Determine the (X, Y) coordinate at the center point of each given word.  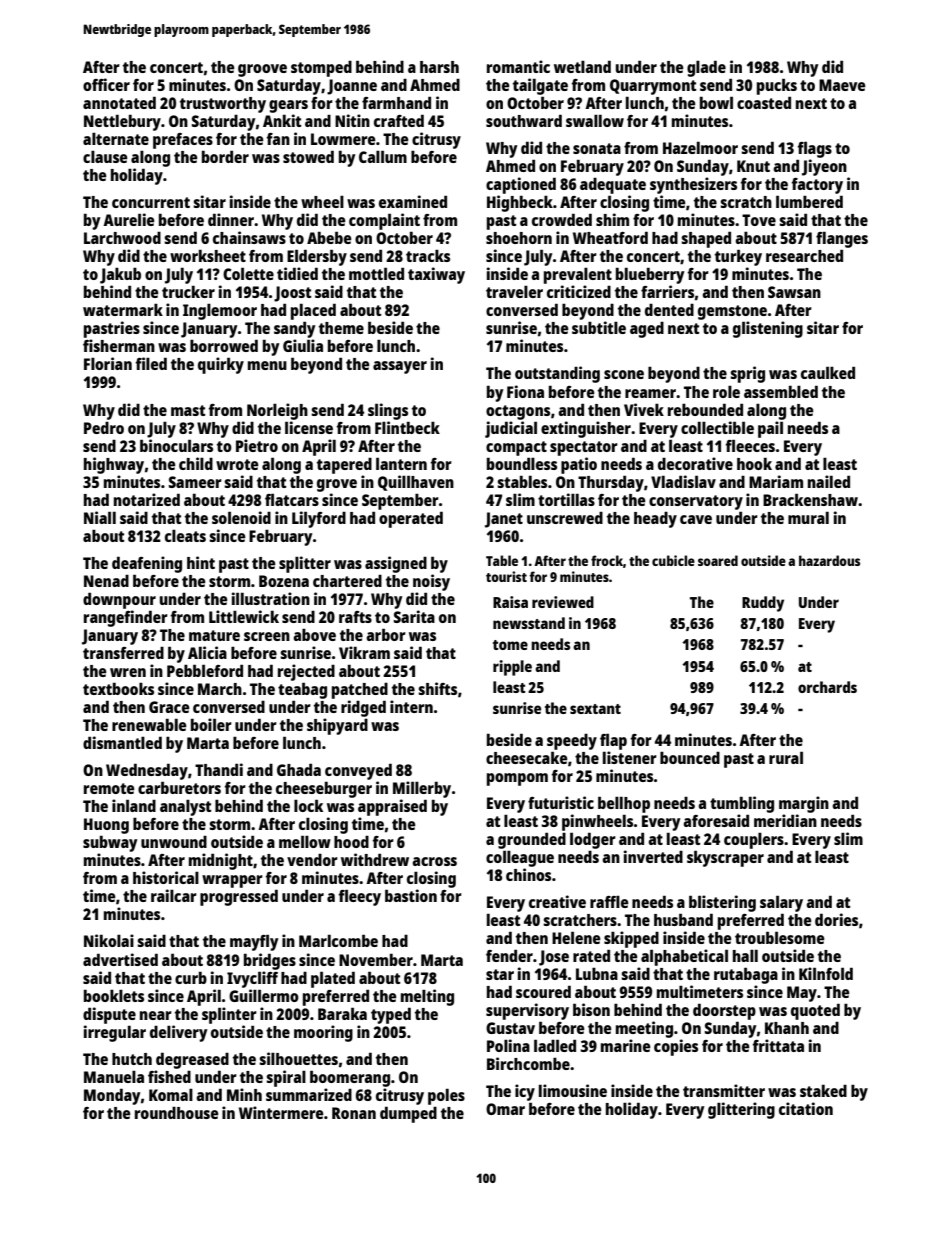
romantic (518, 66)
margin (804, 804)
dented (669, 310)
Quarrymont (653, 87)
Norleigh (277, 411)
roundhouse (177, 1113)
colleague (520, 858)
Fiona (525, 391)
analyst (185, 808)
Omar (505, 1109)
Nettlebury (122, 123)
